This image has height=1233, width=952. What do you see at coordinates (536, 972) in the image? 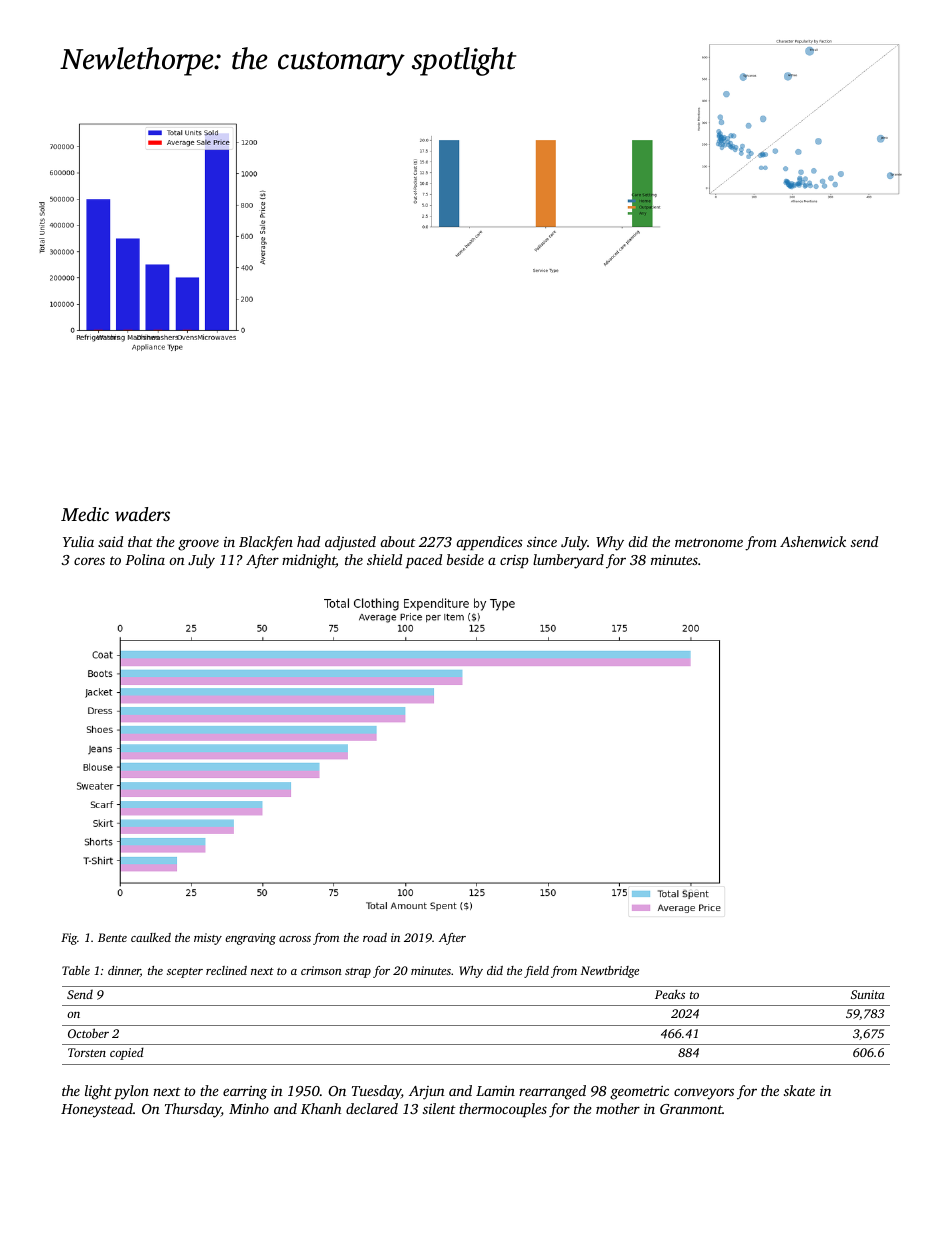
I see `field` at bounding box center [536, 972].
